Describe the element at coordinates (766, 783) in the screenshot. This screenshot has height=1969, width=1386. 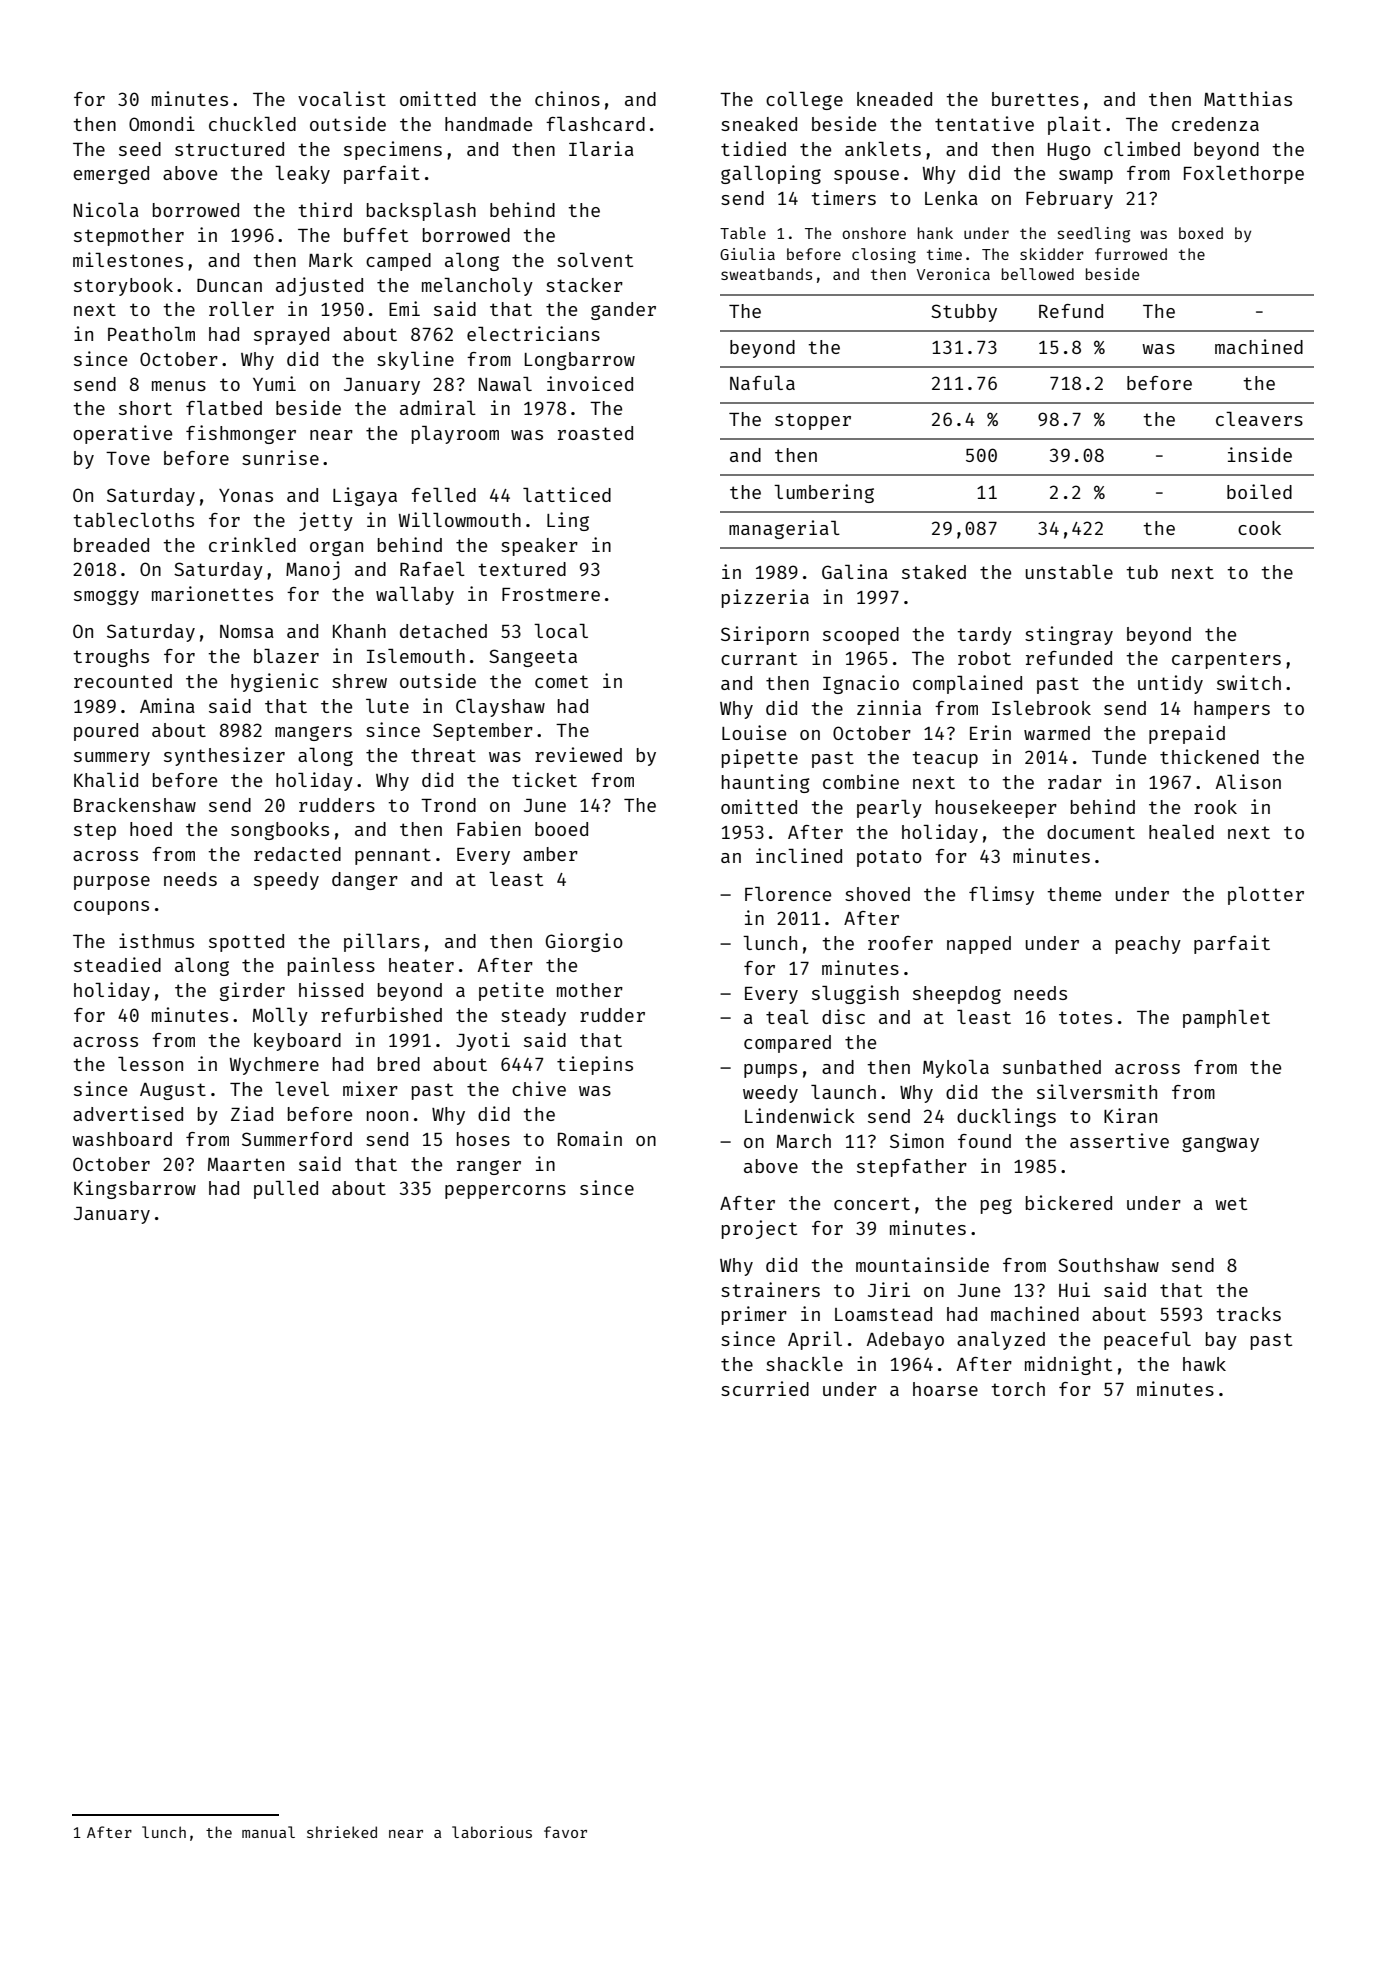
I see `haunting` at that location.
